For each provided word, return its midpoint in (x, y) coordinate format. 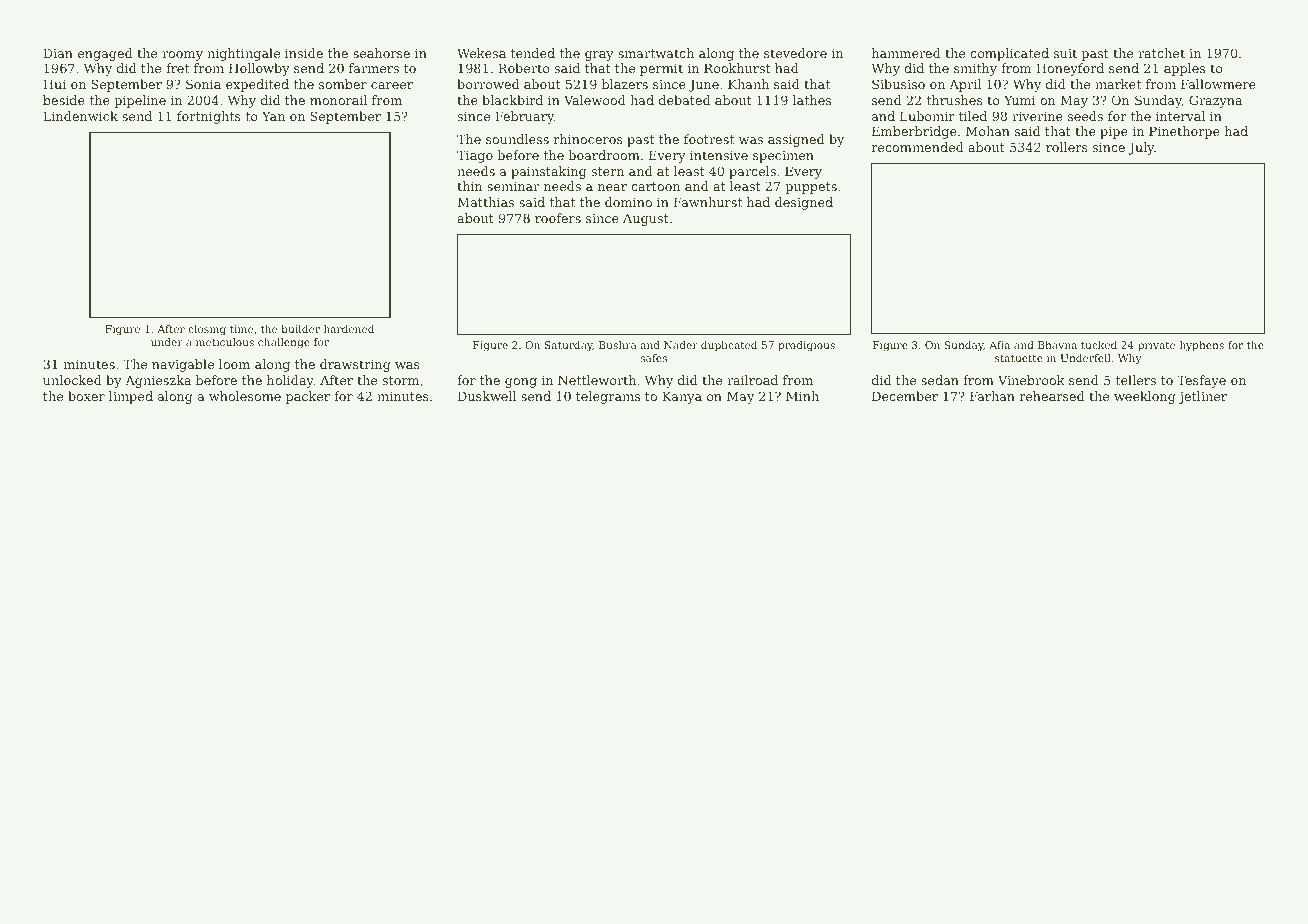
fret (177, 68)
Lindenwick (80, 116)
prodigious (806, 346)
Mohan (988, 131)
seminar (513, 186)
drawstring (355, 365)
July (1141, 148)
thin (470, 186)
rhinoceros (588, 139)
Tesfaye (1201, 381)
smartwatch (656, 53)
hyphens (1202, 346)
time (241, 329)
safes (654, 358)
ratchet (1161, 53)
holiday (290, 381)
